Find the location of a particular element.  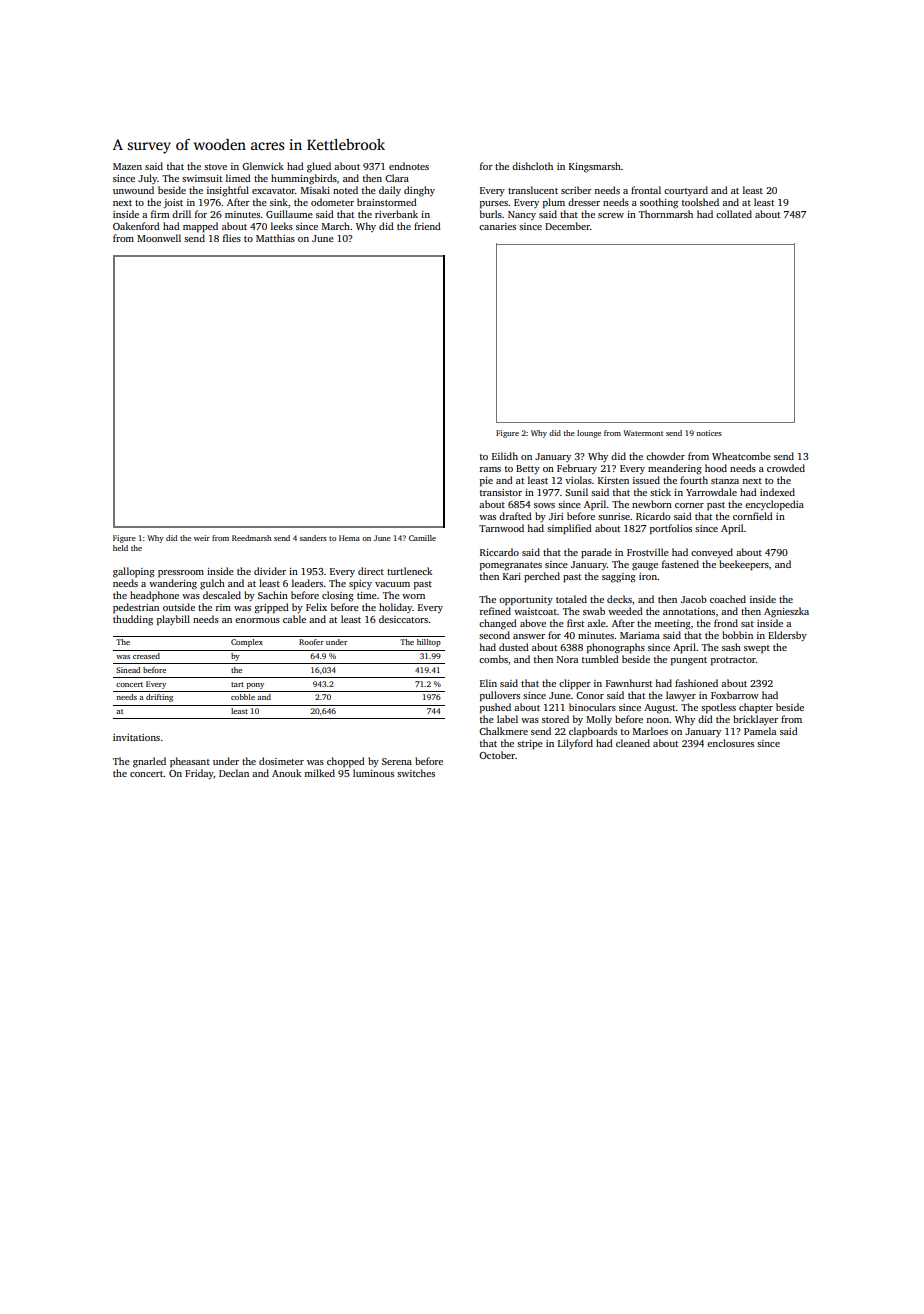

flies is located at coordinates (232, 238).
